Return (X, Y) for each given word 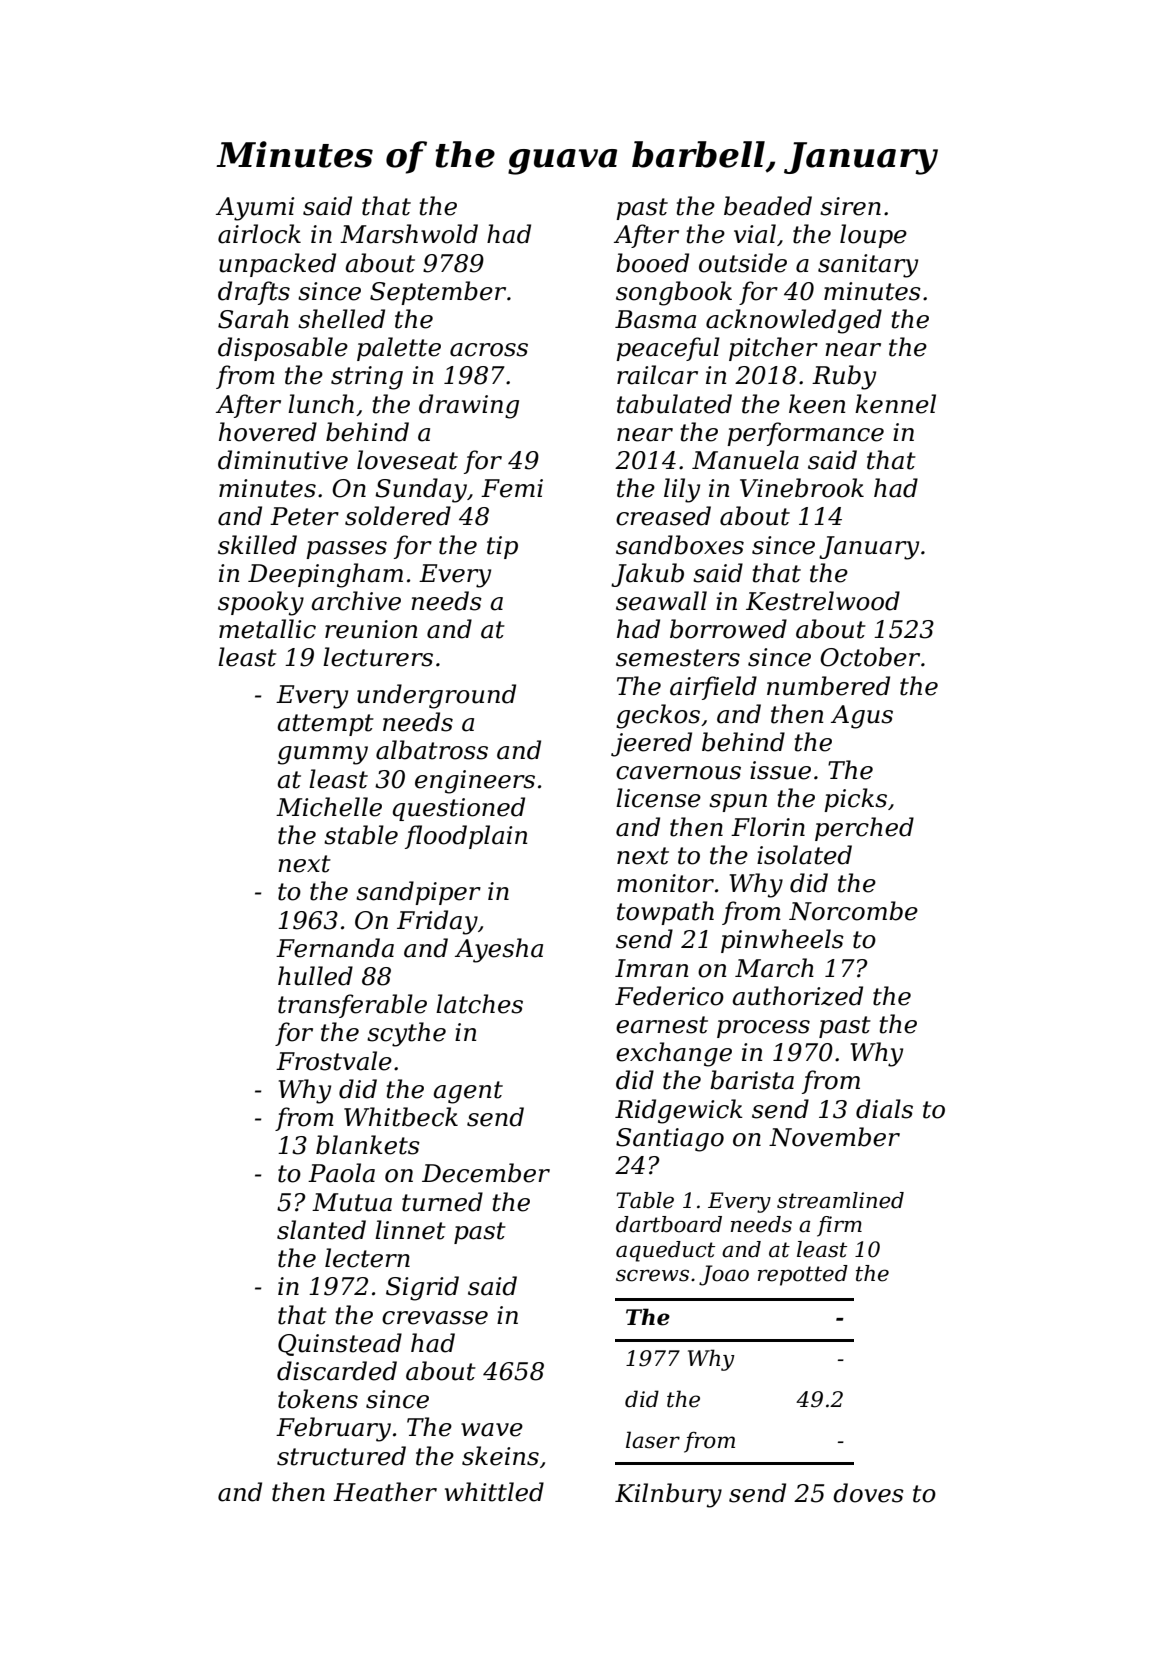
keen (817, 404)
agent (468, 1092)
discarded (337, 1371)
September (438, 293)
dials (884, 1109)
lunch (321, 404)
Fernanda (335, 948)
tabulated (674, 404)
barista (752, 1080)
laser (653, 1440)
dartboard (669, 1224)
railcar (657, 375)
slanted (321, 1230)
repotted (803, 1275)
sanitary (868, 266)
